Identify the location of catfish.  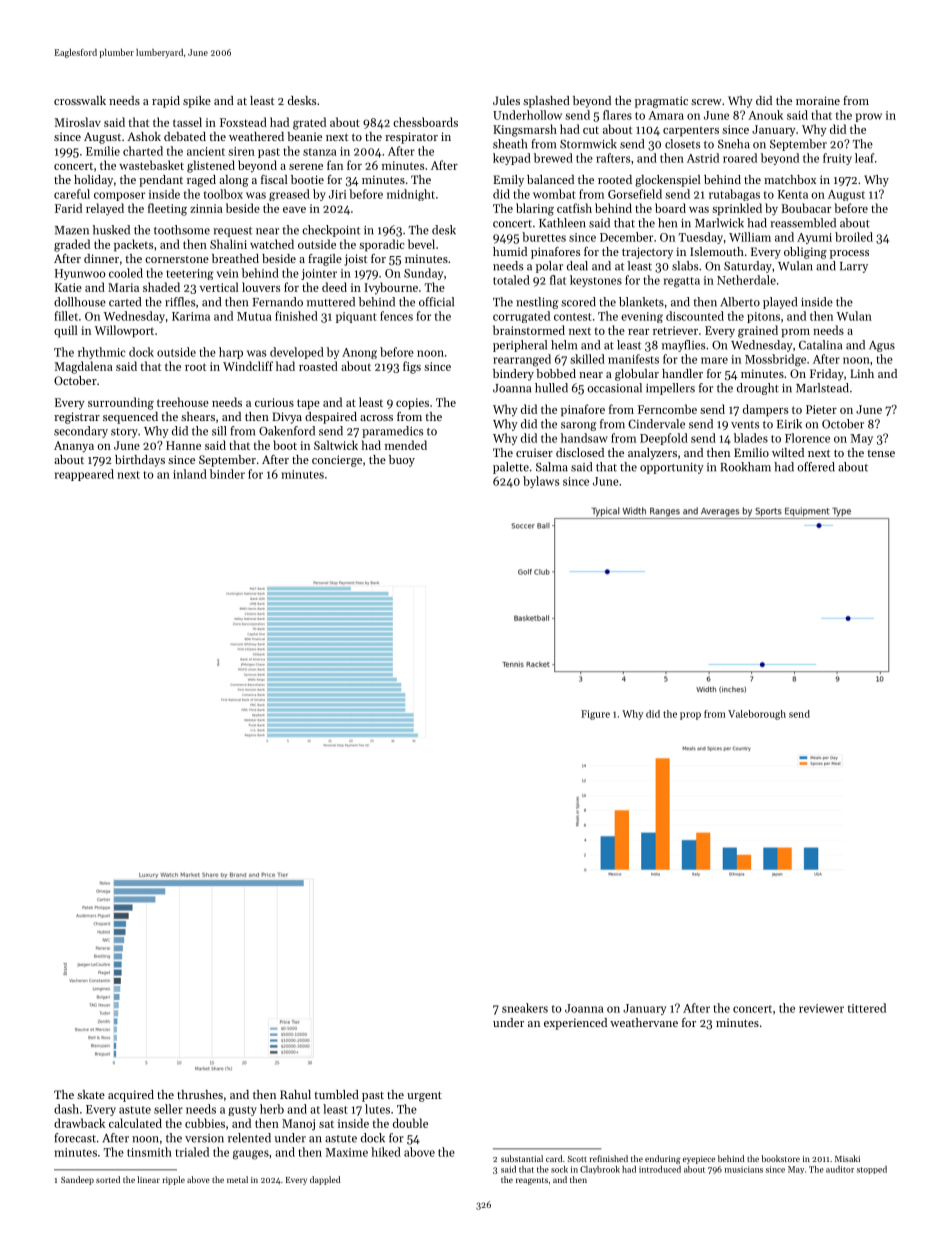
(574, 208).
